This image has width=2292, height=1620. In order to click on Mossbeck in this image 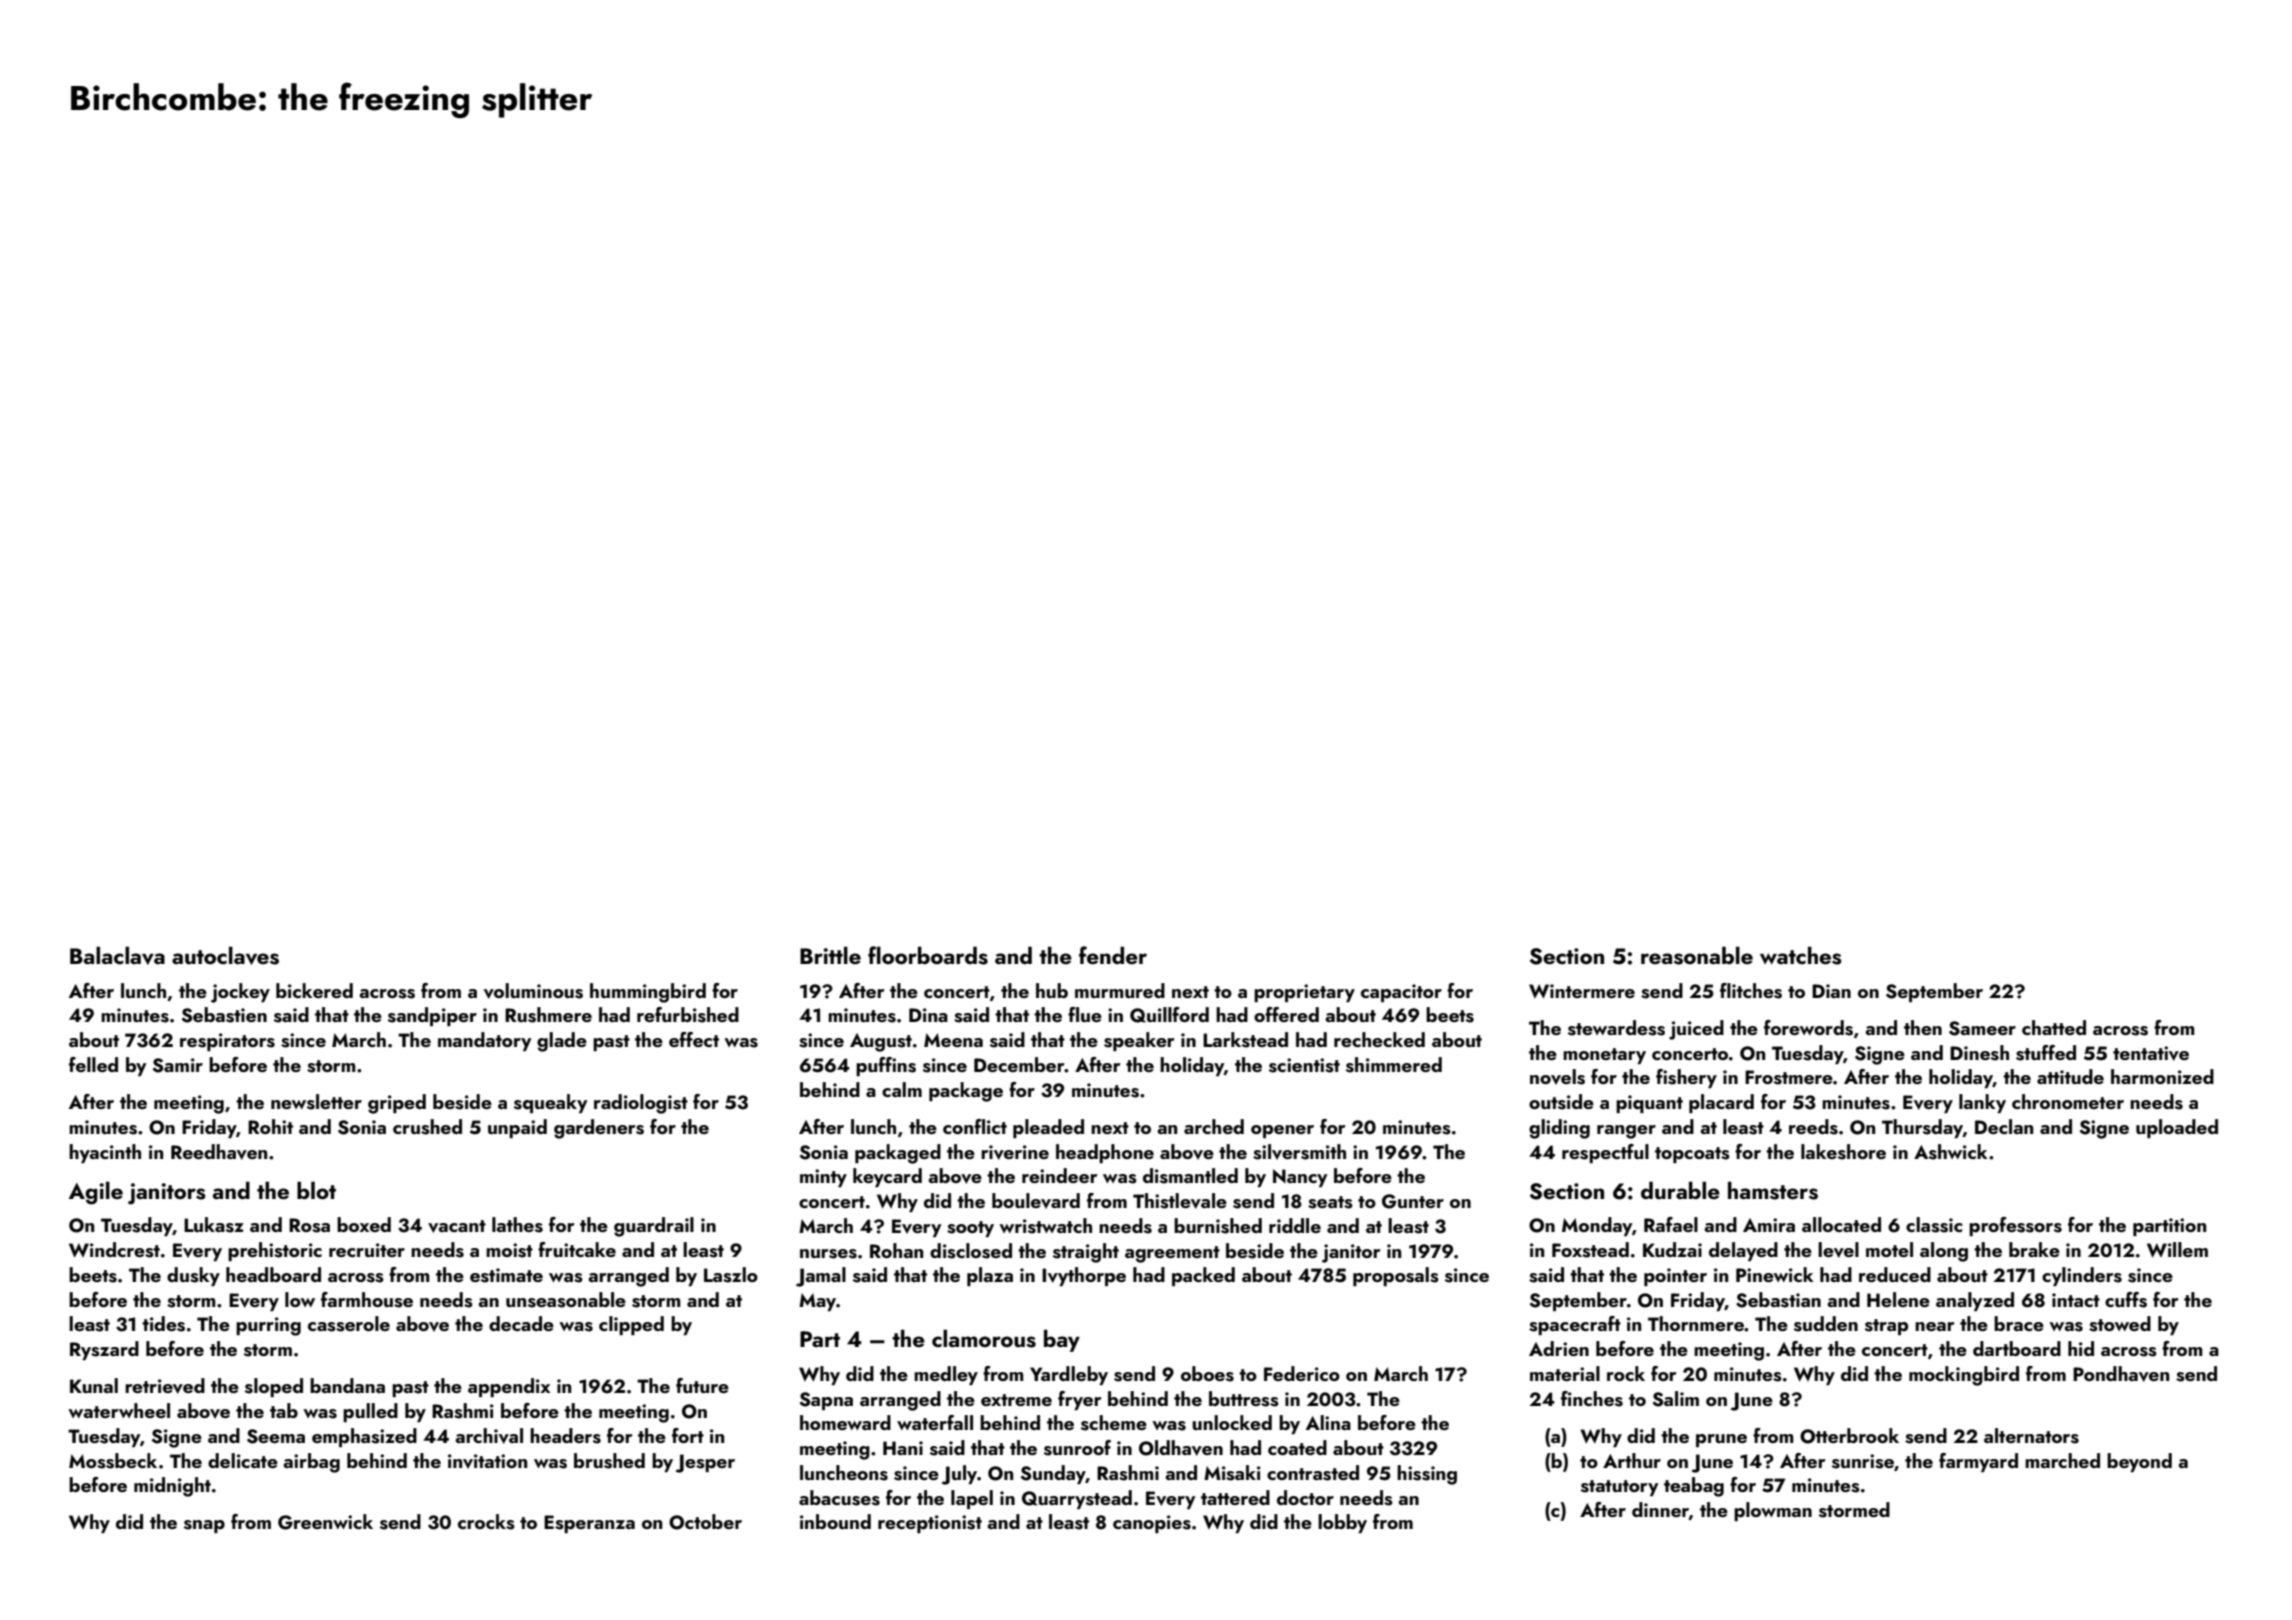, I will do `click(113, 1461)`.
